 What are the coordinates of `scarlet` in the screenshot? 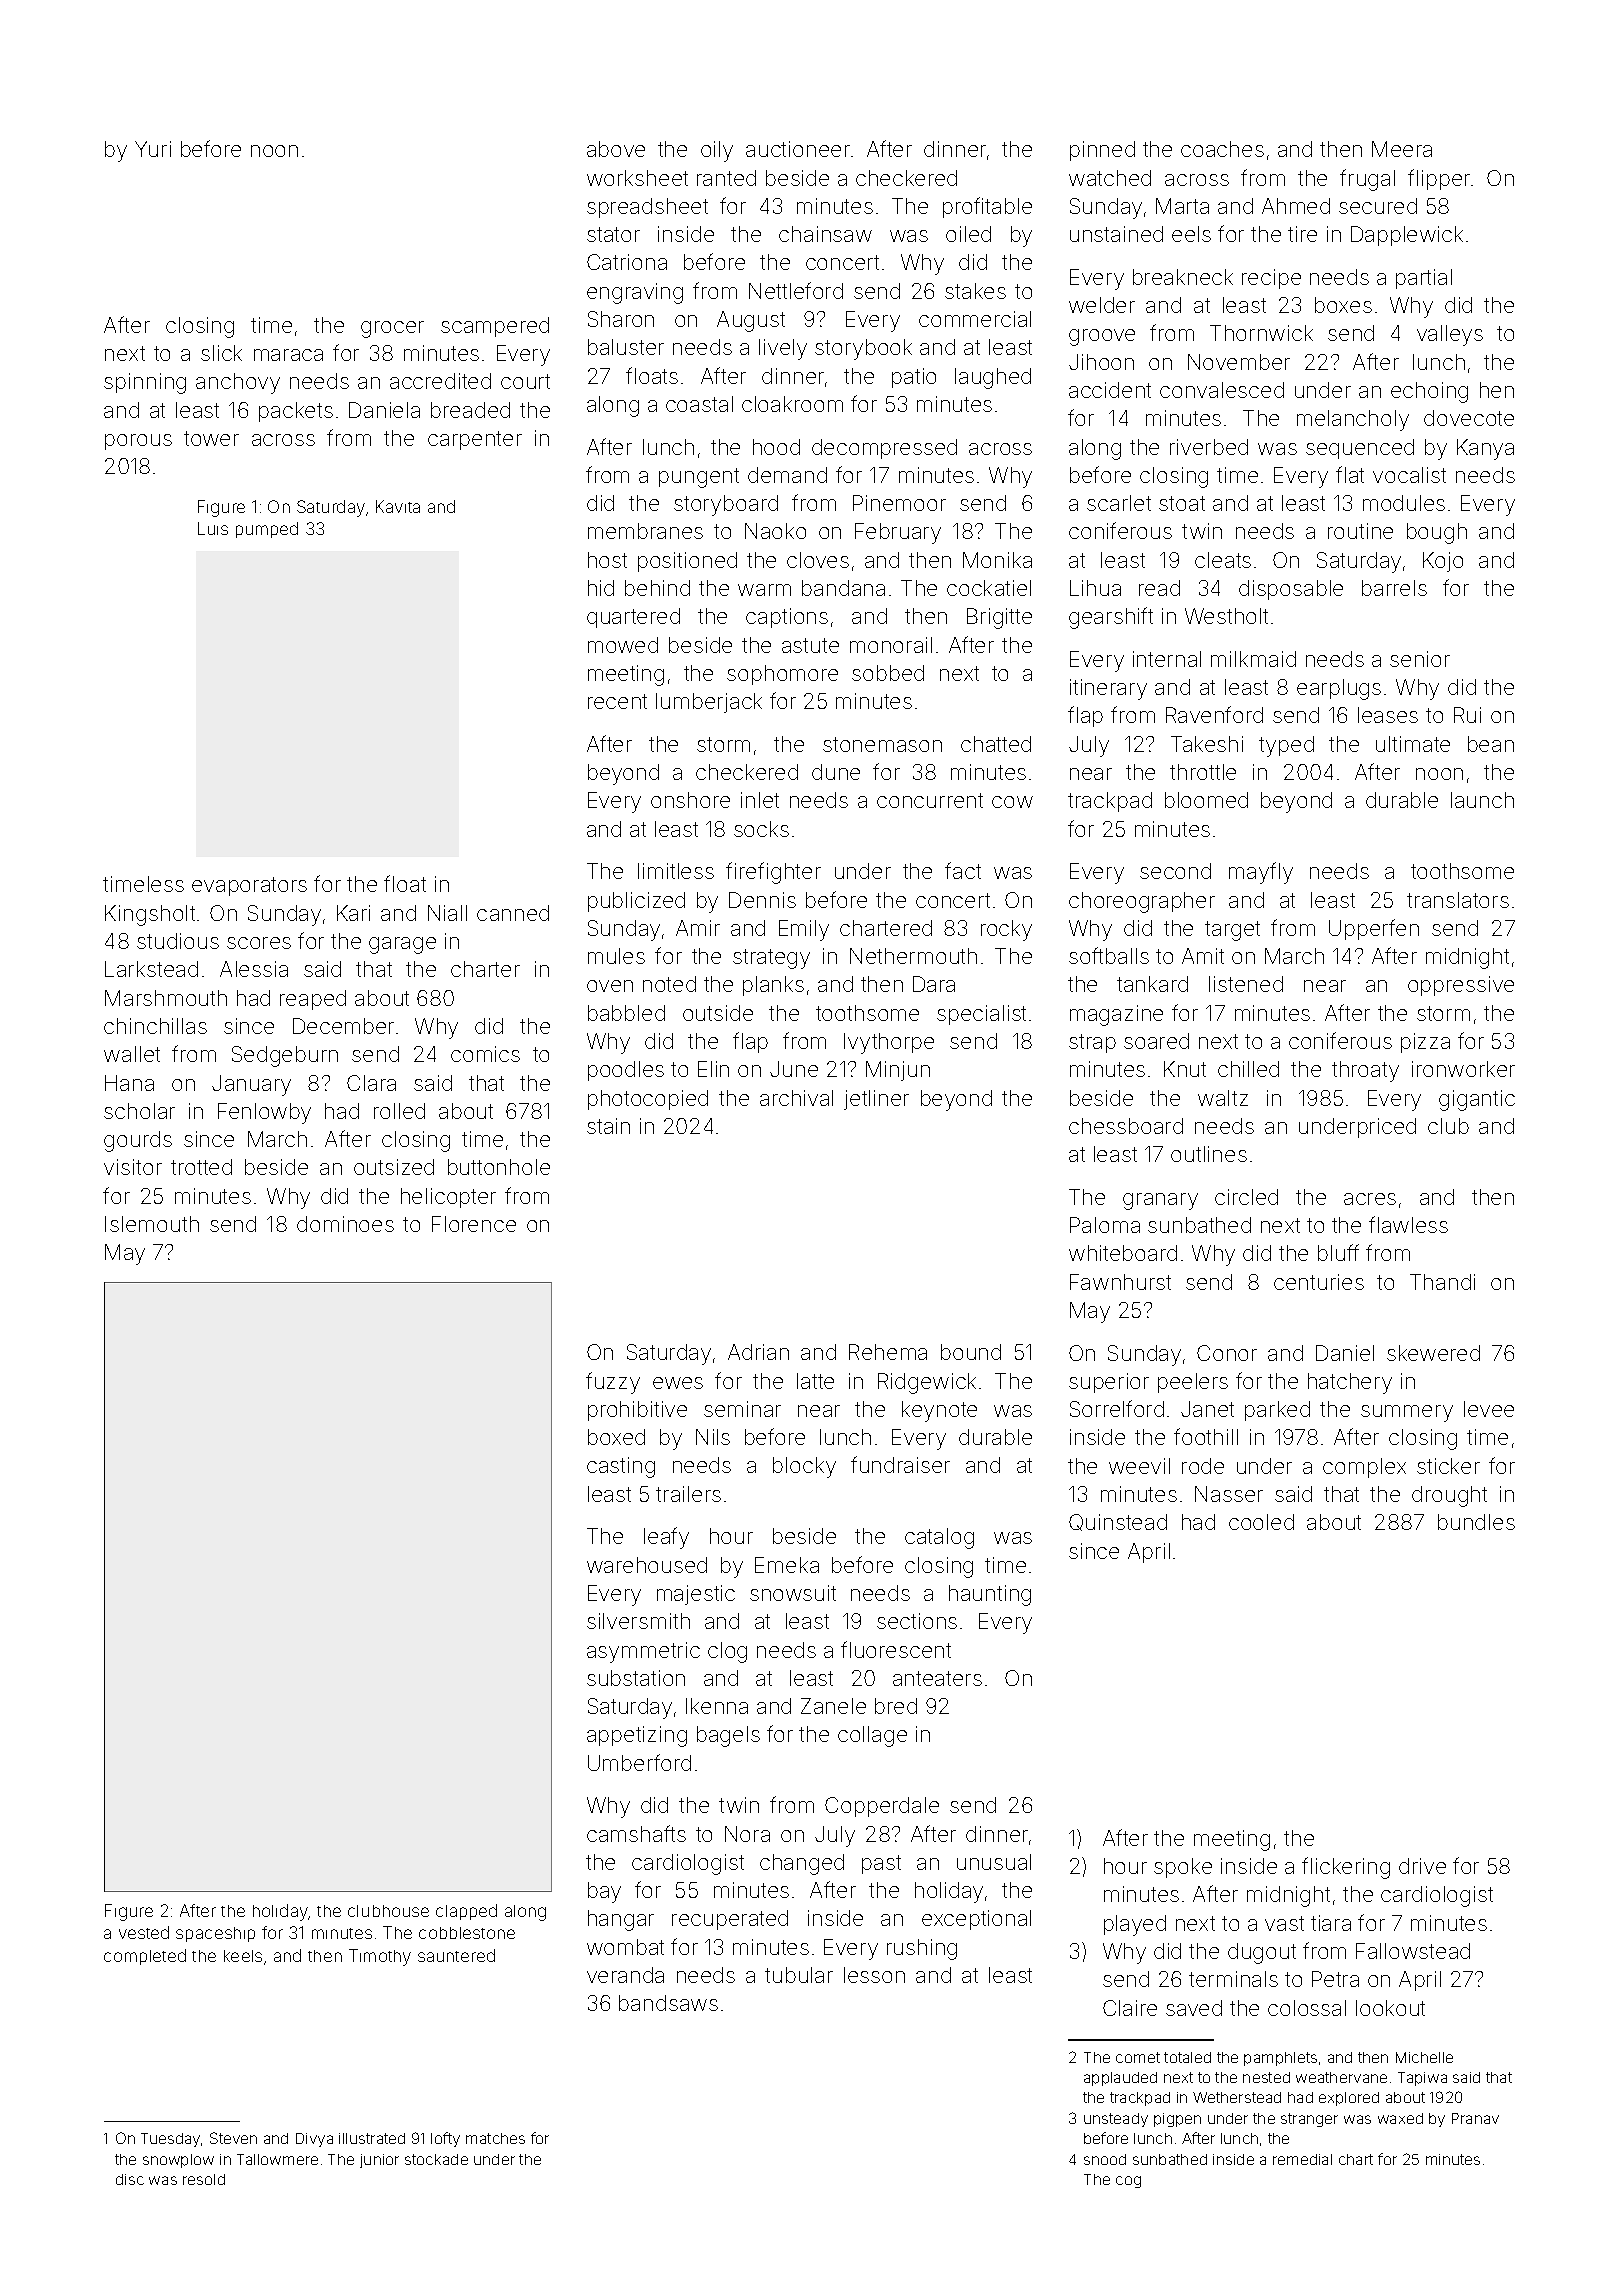 It's located at (1119, 503).
